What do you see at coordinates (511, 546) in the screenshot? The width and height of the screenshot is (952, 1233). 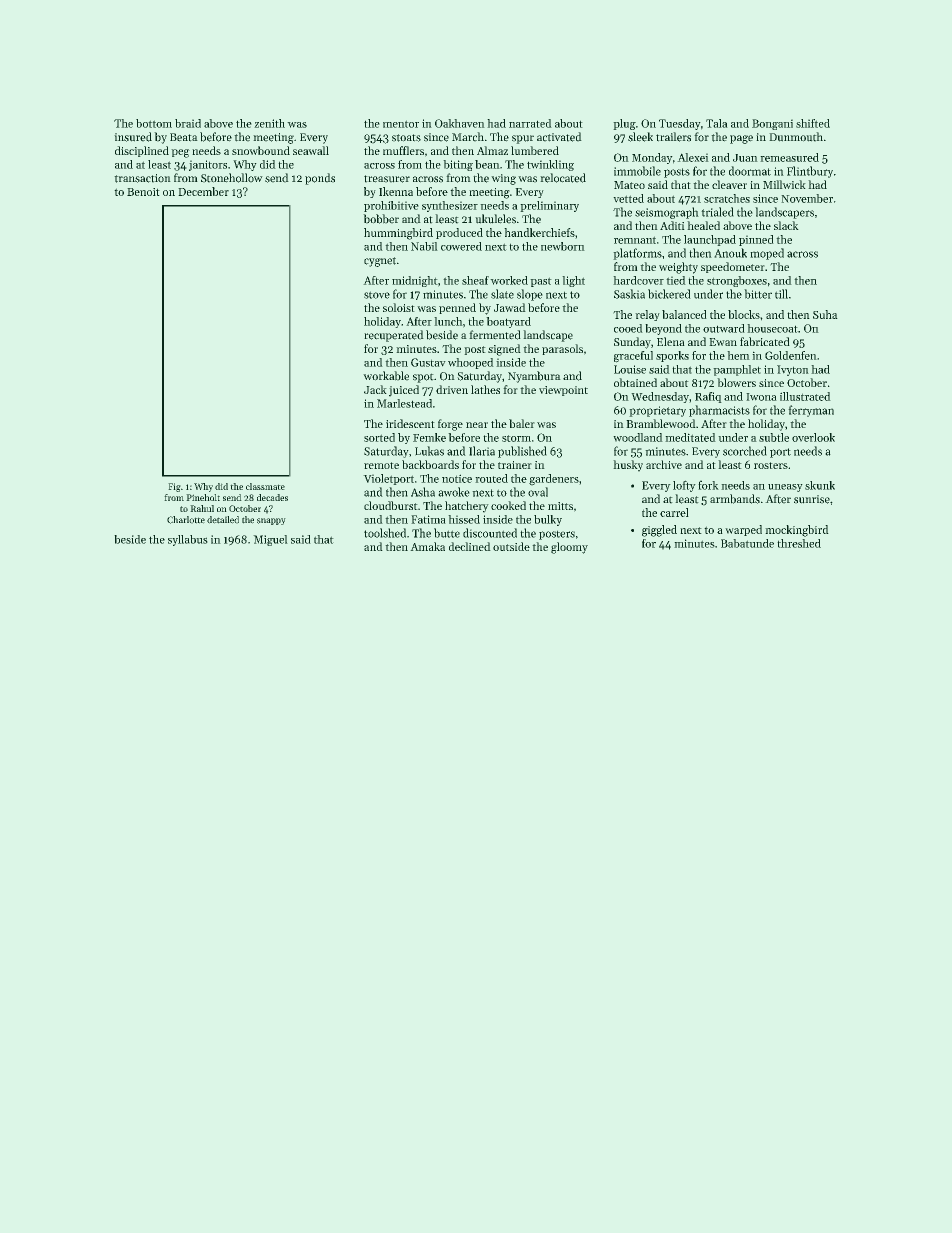 I see `outside` at bounding box center [511, 546].
